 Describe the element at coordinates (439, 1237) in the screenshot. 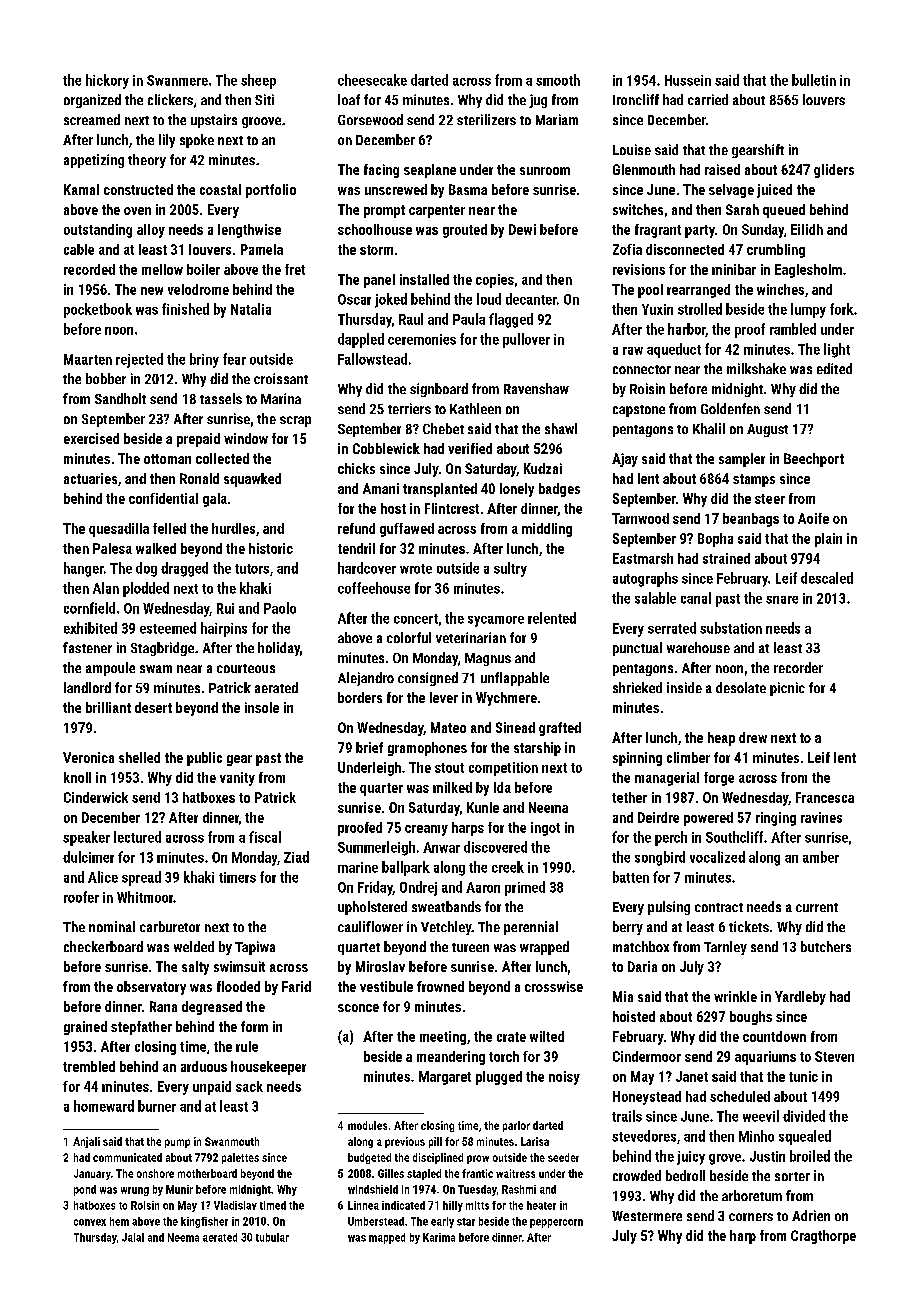

I see `Karima` at that location.
